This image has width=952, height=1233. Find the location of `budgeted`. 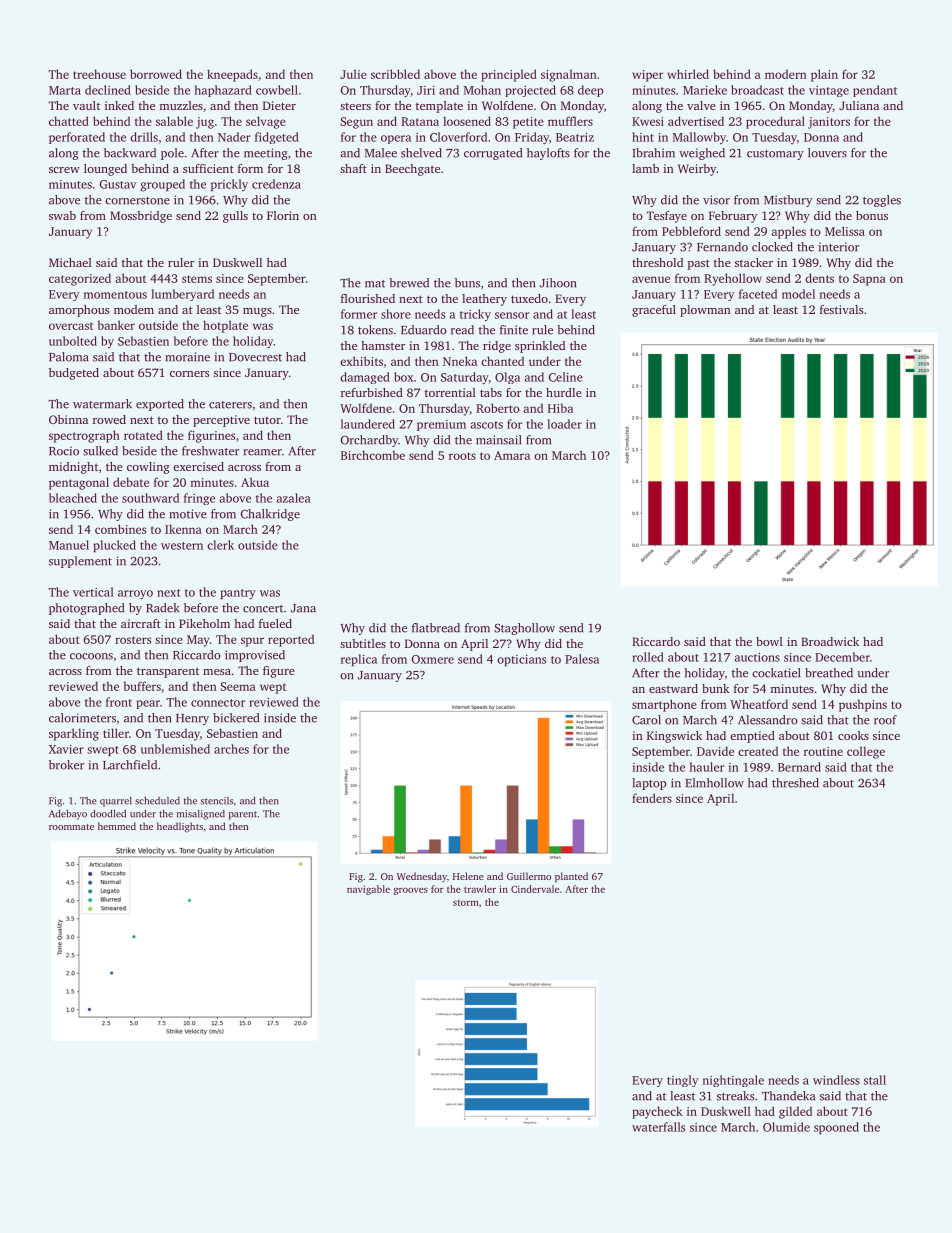

budgeted is located at coordinates (74, 374).
